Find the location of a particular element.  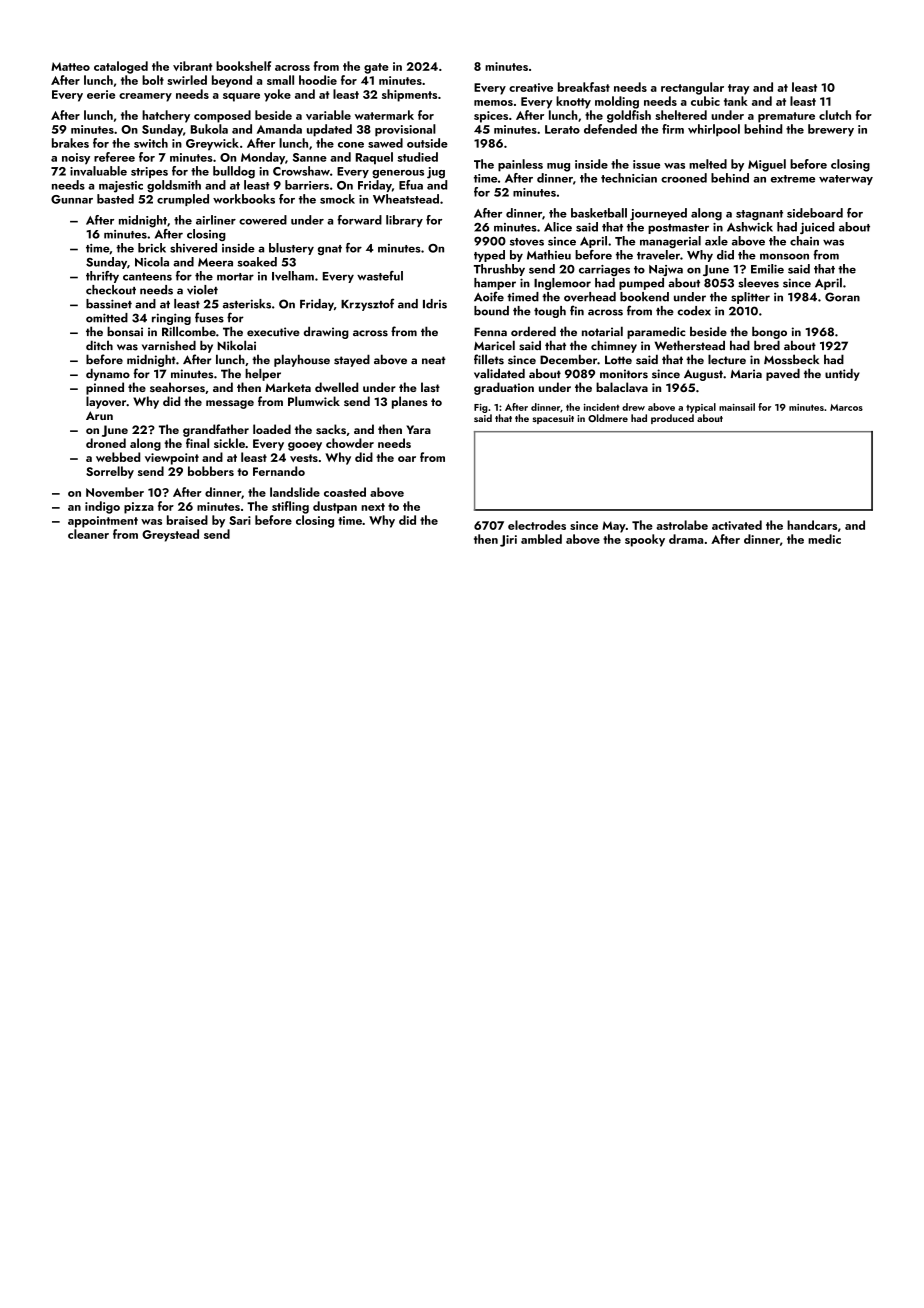

notarial is located at coordinates (602, 331).
